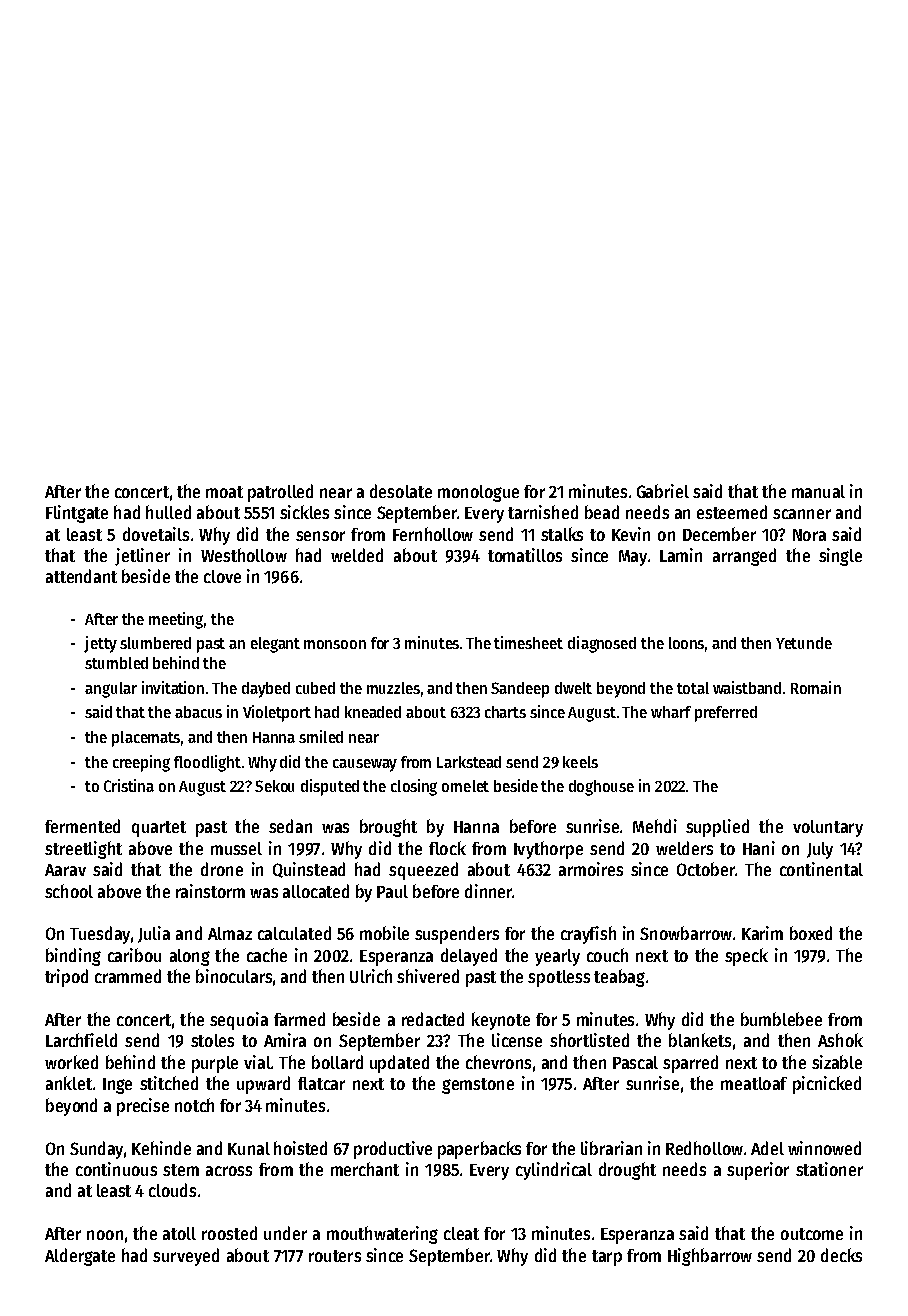 The image size is (908, 1316). What do you see at coordinates (601, 788) in the screenshot?
I see `doghouse` at bounding box center [601, 788].
